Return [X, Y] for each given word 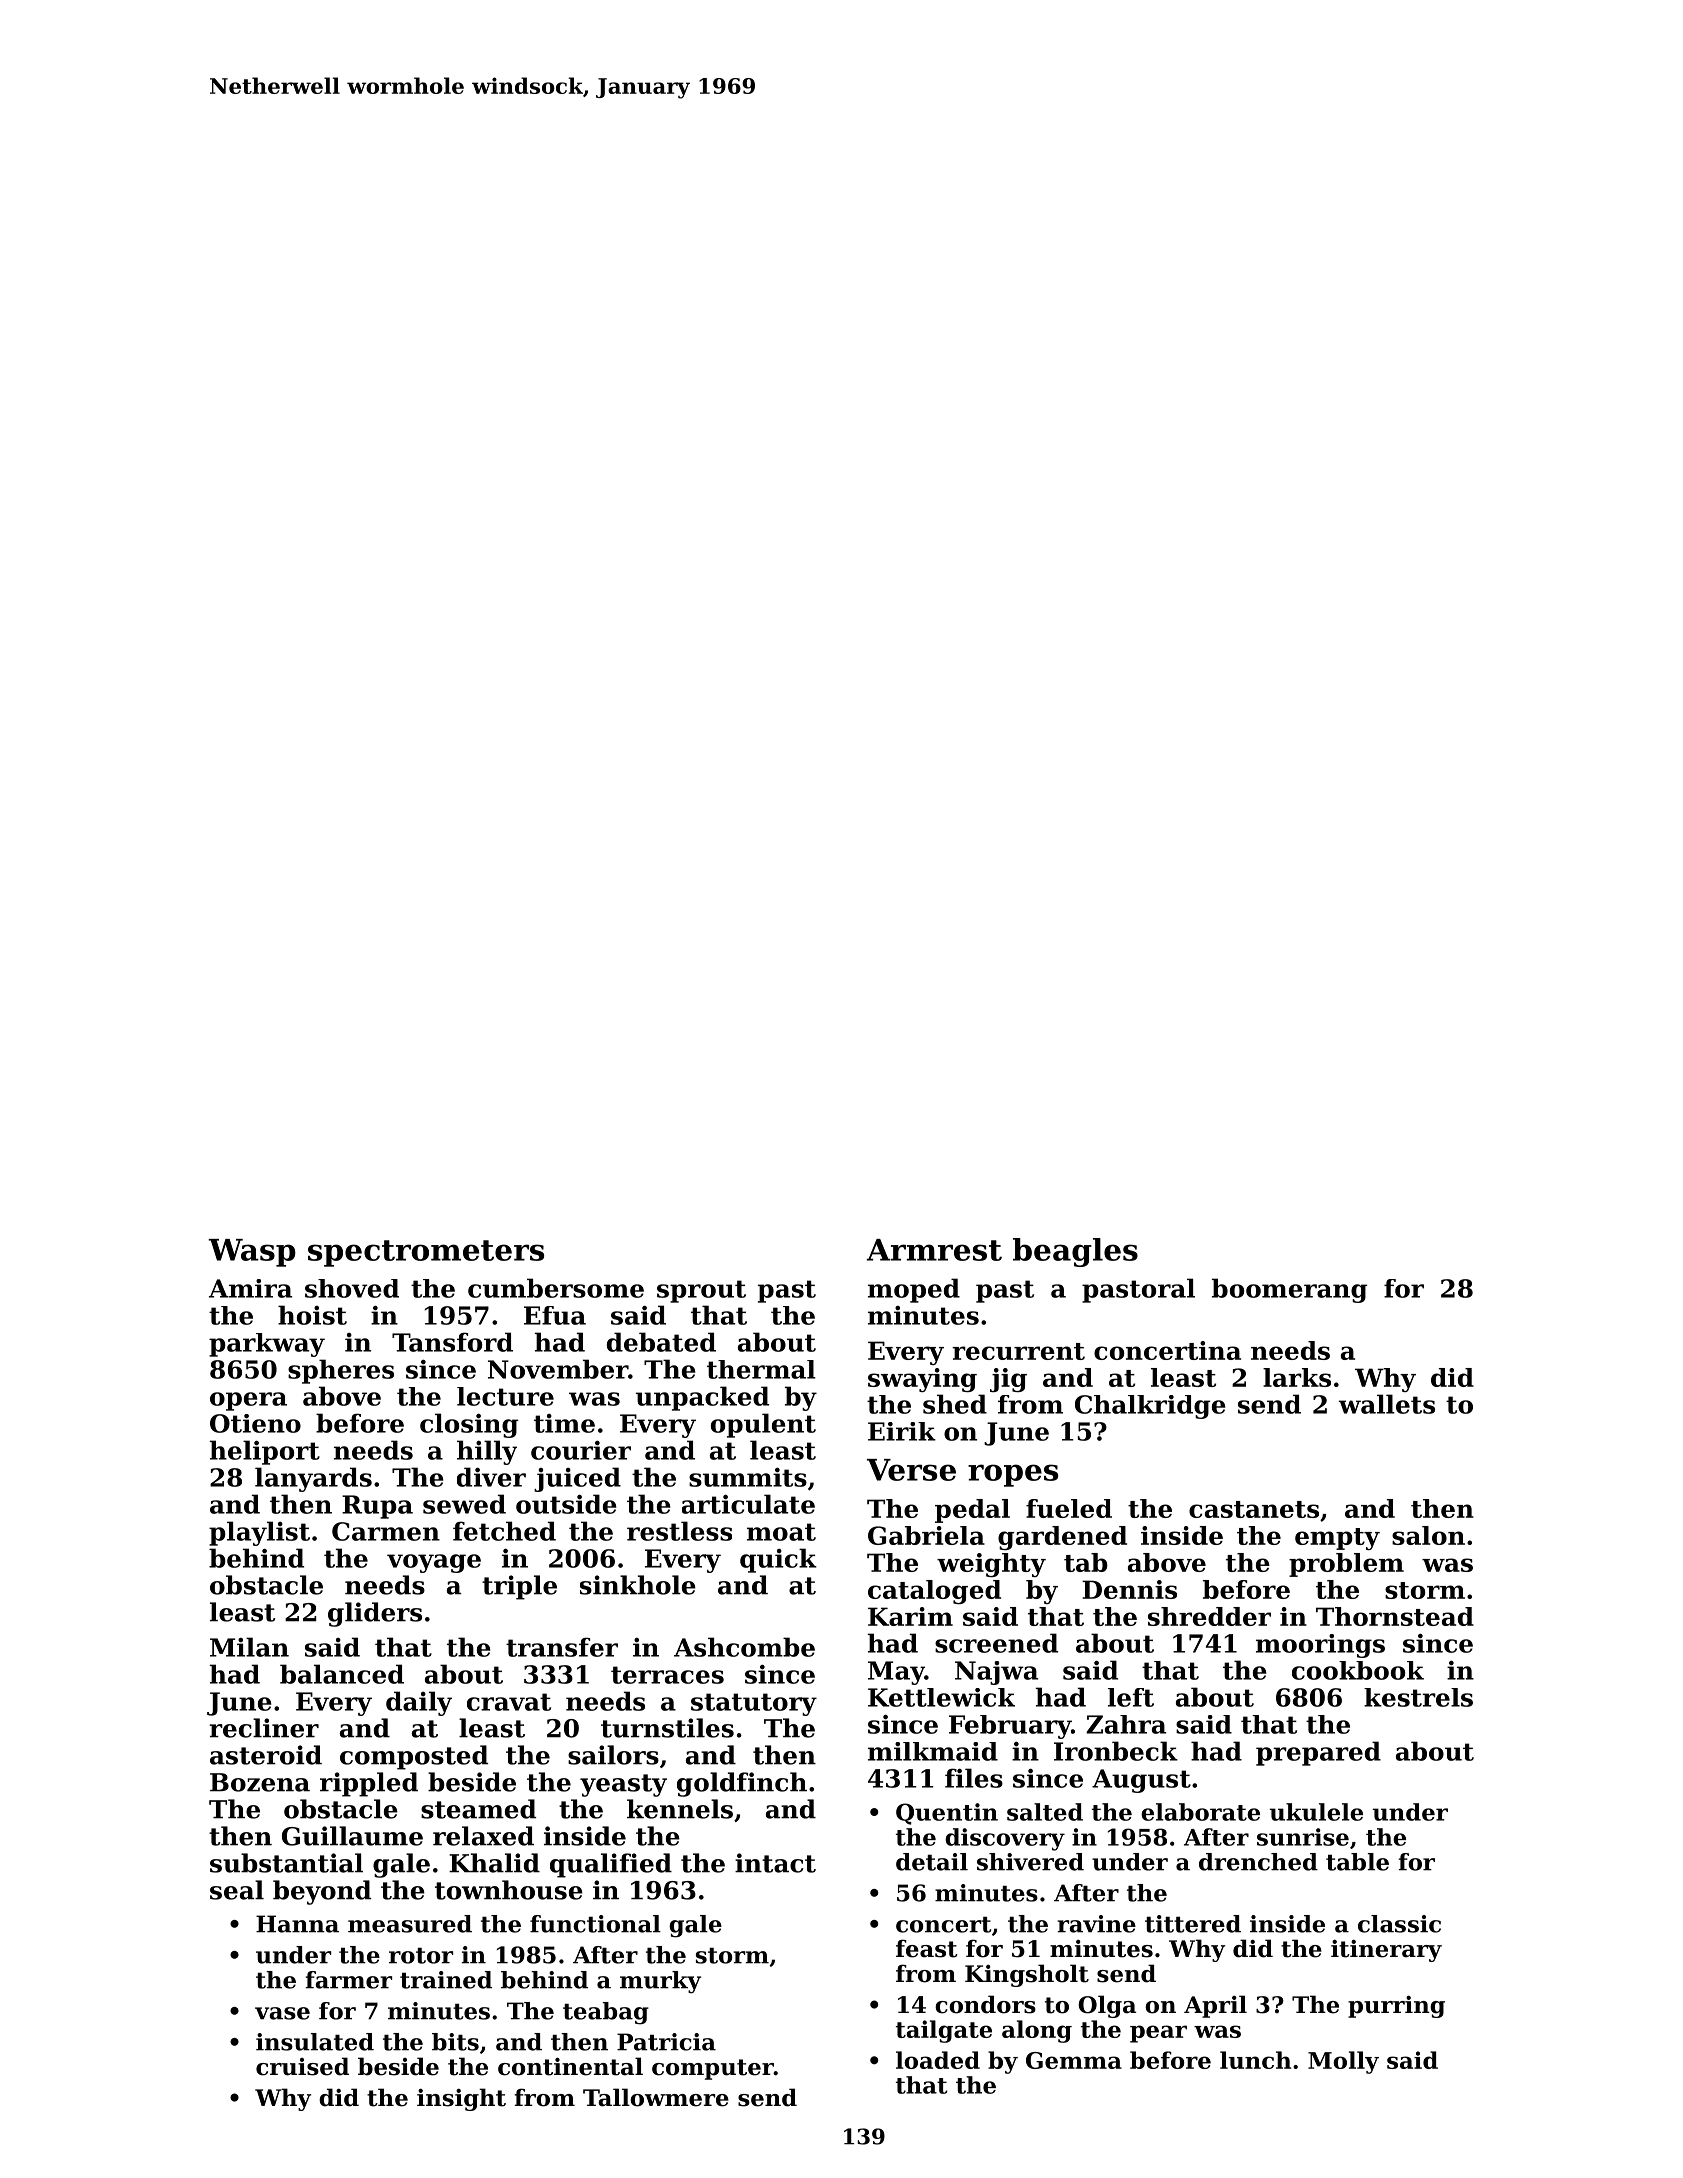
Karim [910, 1616]
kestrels [1418, 1697]
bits [455, 2042]
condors [985, 2004]
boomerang [1289, 1290]
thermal [761, 1369]
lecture [505, 1396]
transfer [562, 1647]
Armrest [934, 1250]
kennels [680, 1809]
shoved [352, 1288]
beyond [322, 1892]
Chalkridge [1150, 1407]
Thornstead [1395, 1616]
